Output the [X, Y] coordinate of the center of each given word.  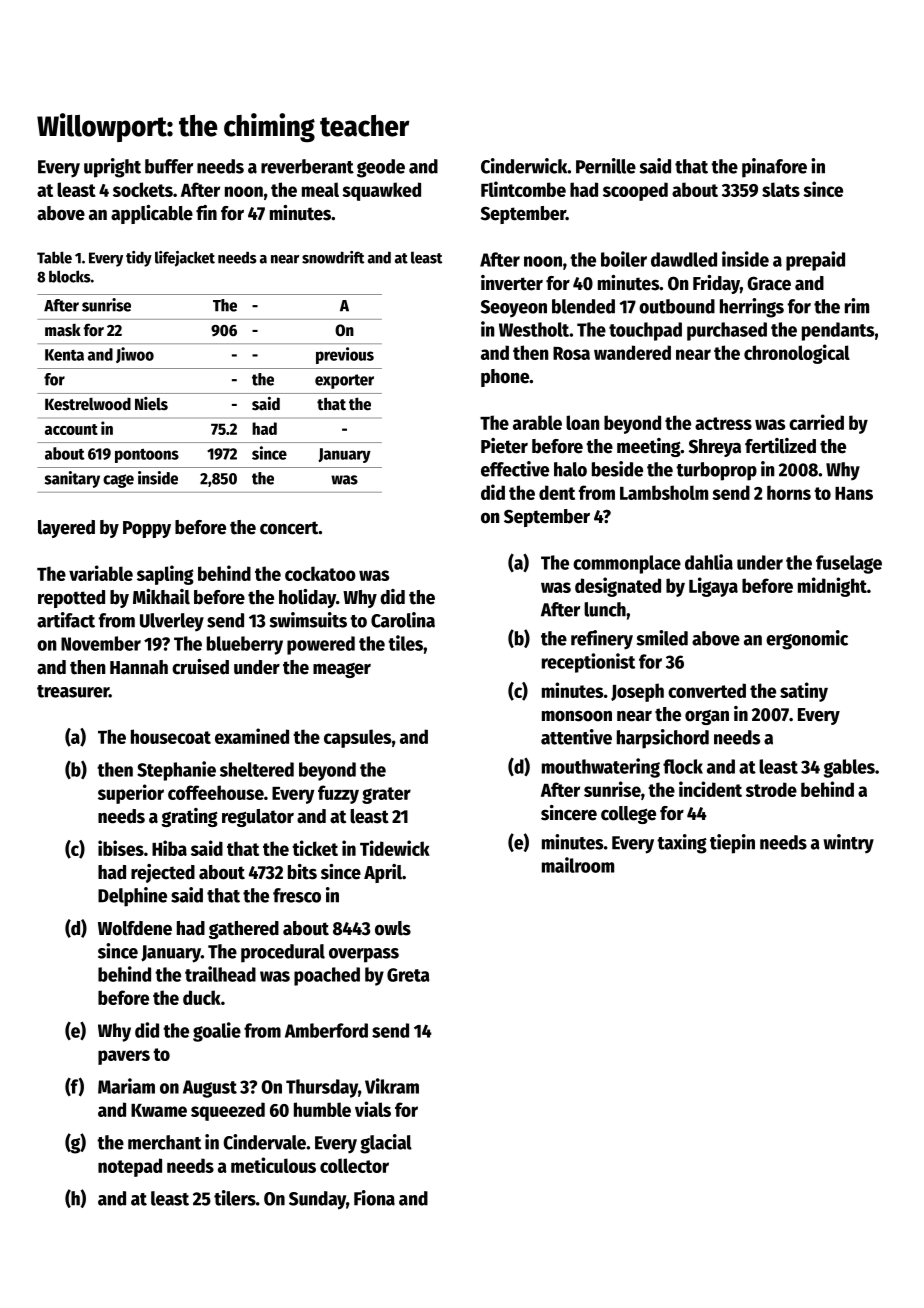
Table [54, 257]
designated [618, 587]
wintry [848, 844]
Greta [408, 975]
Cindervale [264, 1142]
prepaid [815, 261]
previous [345, 355]
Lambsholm [664, 492]
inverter [512, 283]
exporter [344, 381]
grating [189, 817]
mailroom [578, 865]
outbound [677, 306]
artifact [66, 620]
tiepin [732, 844]
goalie [217, 1032]
